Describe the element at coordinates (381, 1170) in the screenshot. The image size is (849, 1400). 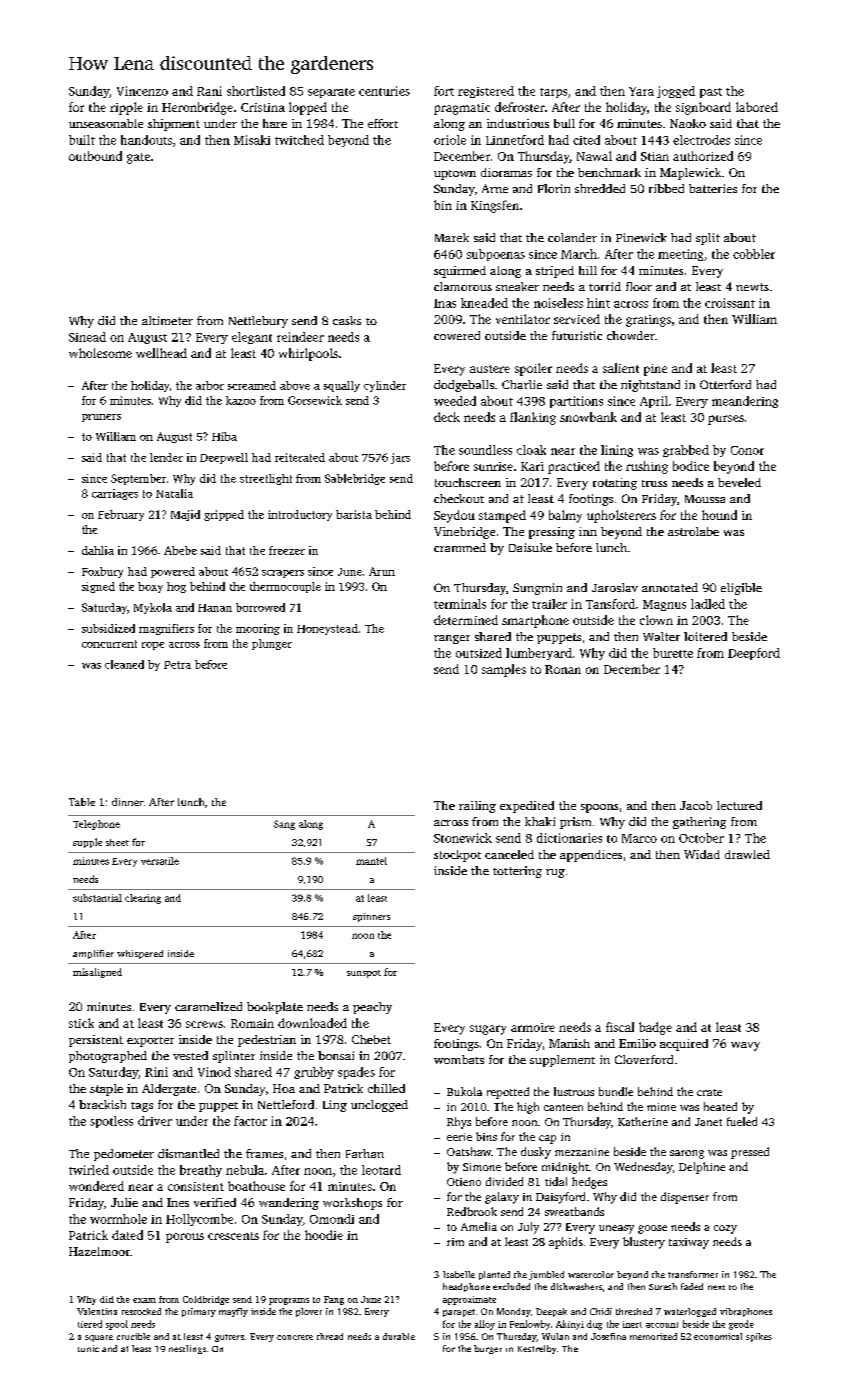
I see `leotard` at that location.
